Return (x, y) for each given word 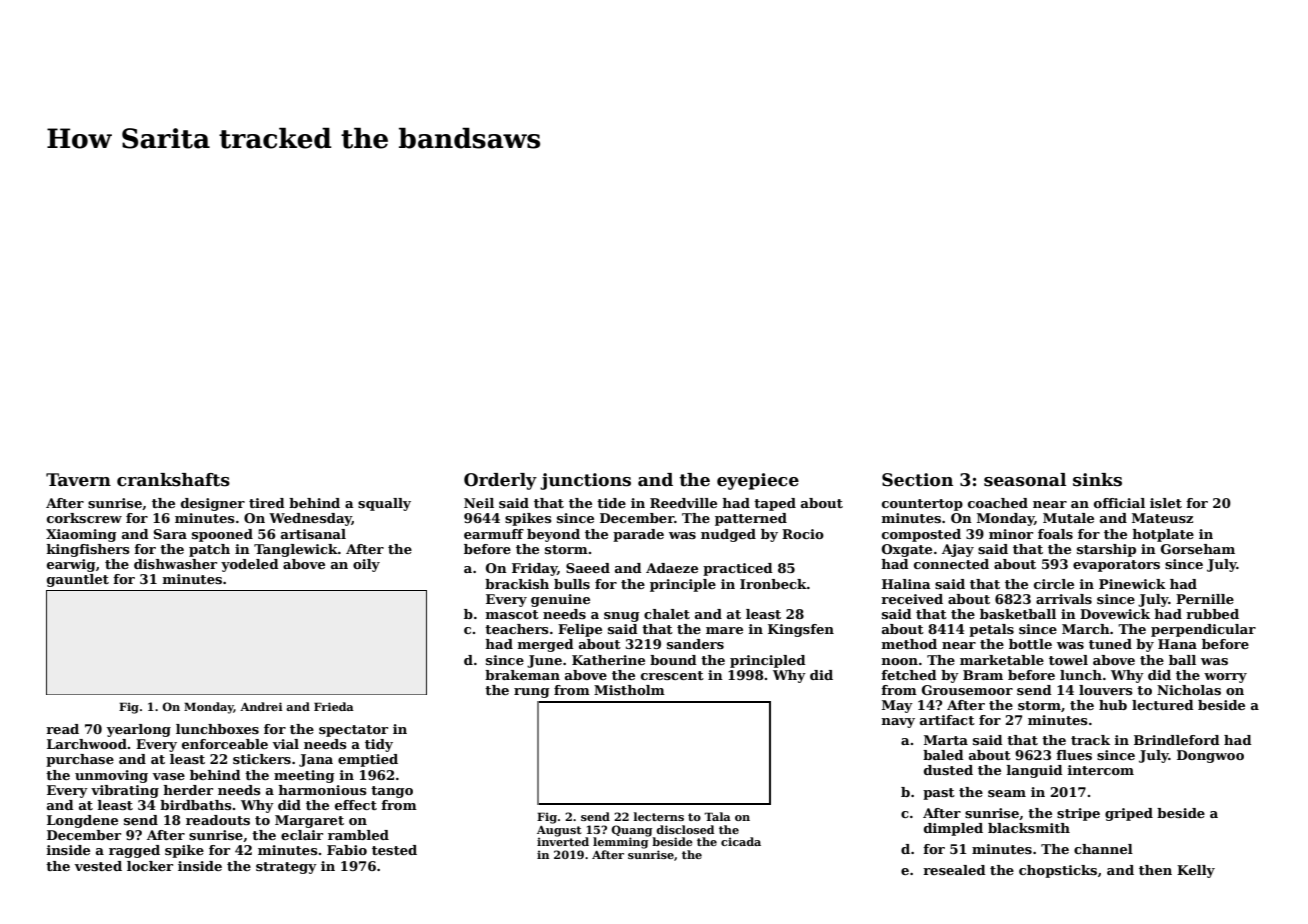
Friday (534, 569)
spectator (353, 731)
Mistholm (629, 690)
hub (1113, 705)
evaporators (1116, 566)
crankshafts (173, 480)
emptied (368, 760)
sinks (1097, 480)
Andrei (261, 706)
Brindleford (1177, 740)
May (897, 706)
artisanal (313, 534)
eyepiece (758, 481)
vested (98, 866)
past (939, 794)
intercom (1101, 770)
